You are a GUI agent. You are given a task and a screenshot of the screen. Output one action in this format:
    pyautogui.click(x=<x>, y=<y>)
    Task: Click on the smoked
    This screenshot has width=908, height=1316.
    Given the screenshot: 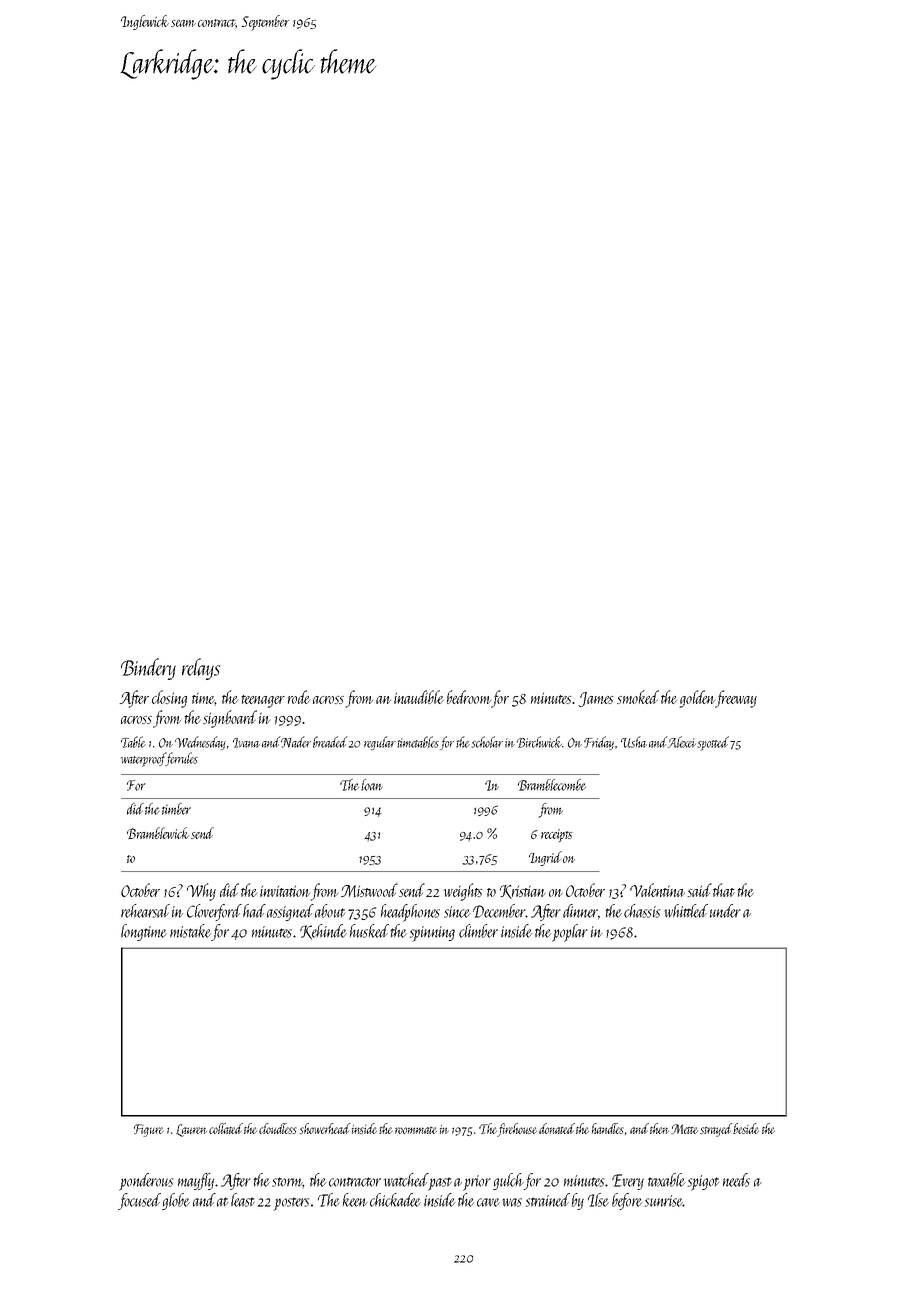 What is the action you would take?
    pyautogui.click(x=638, y=697)
